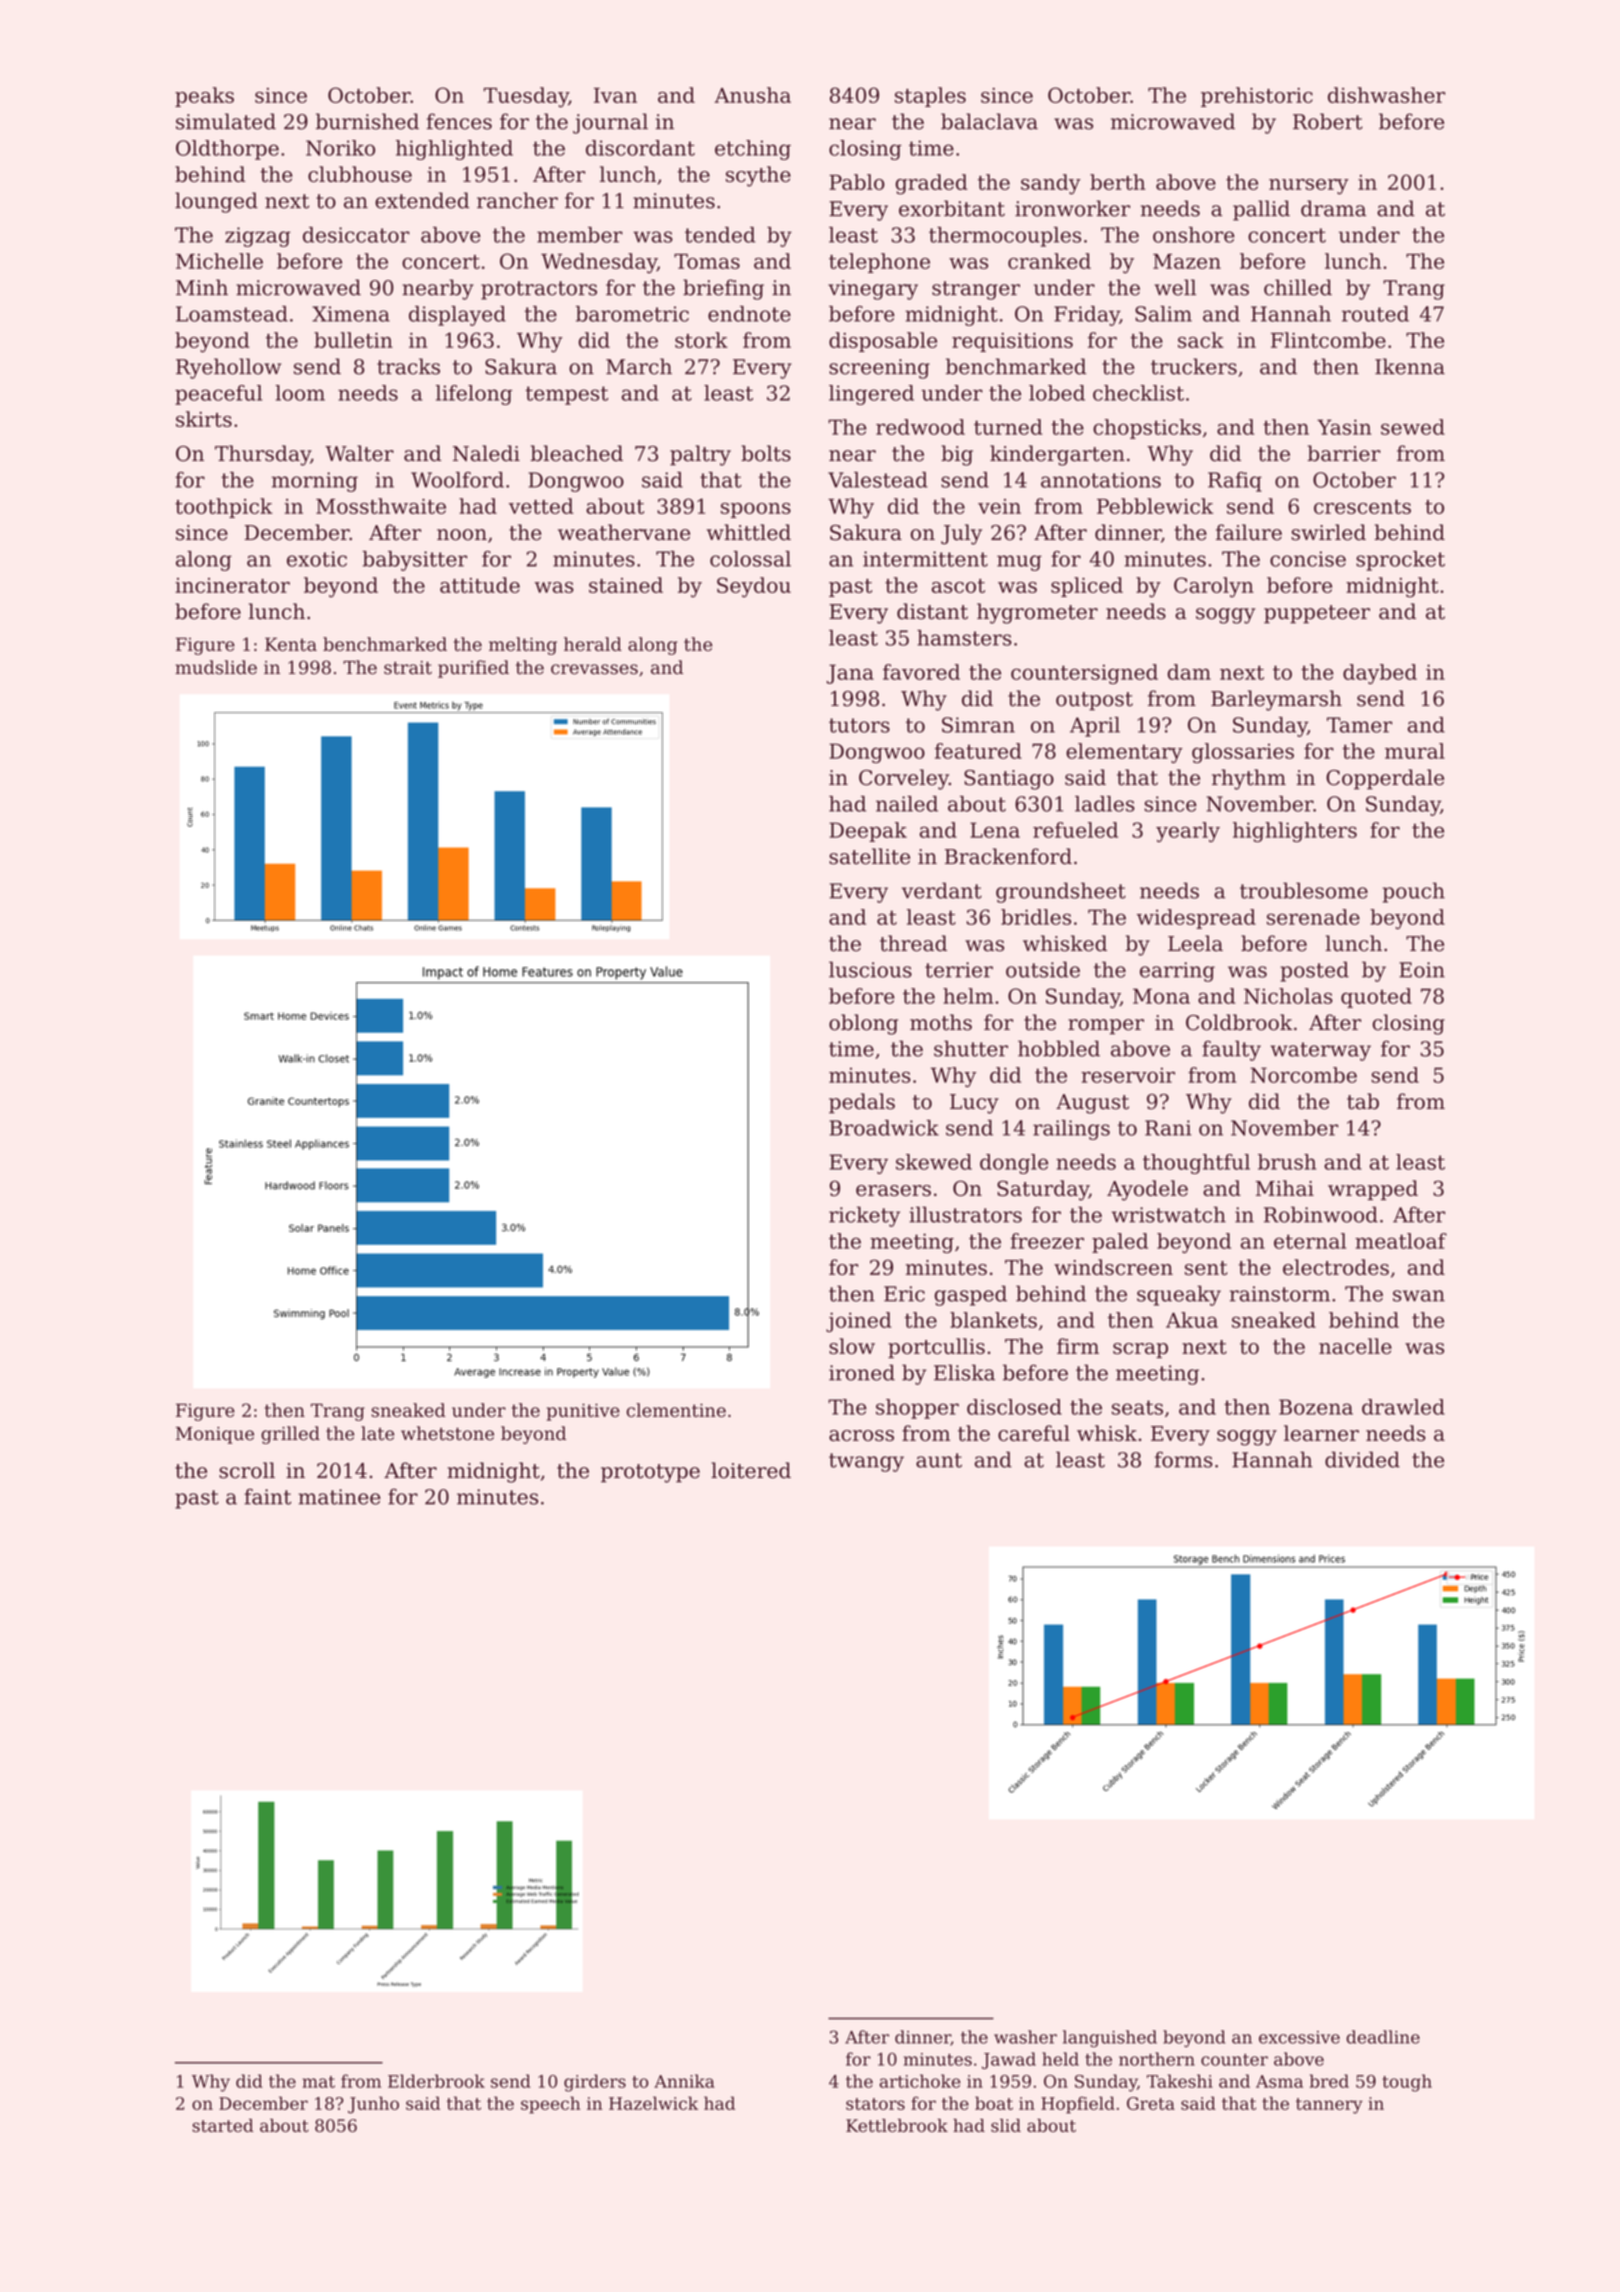 The width and height of the document is (1620, 2292). I want to click on faulty, so click(1231, 1050).
